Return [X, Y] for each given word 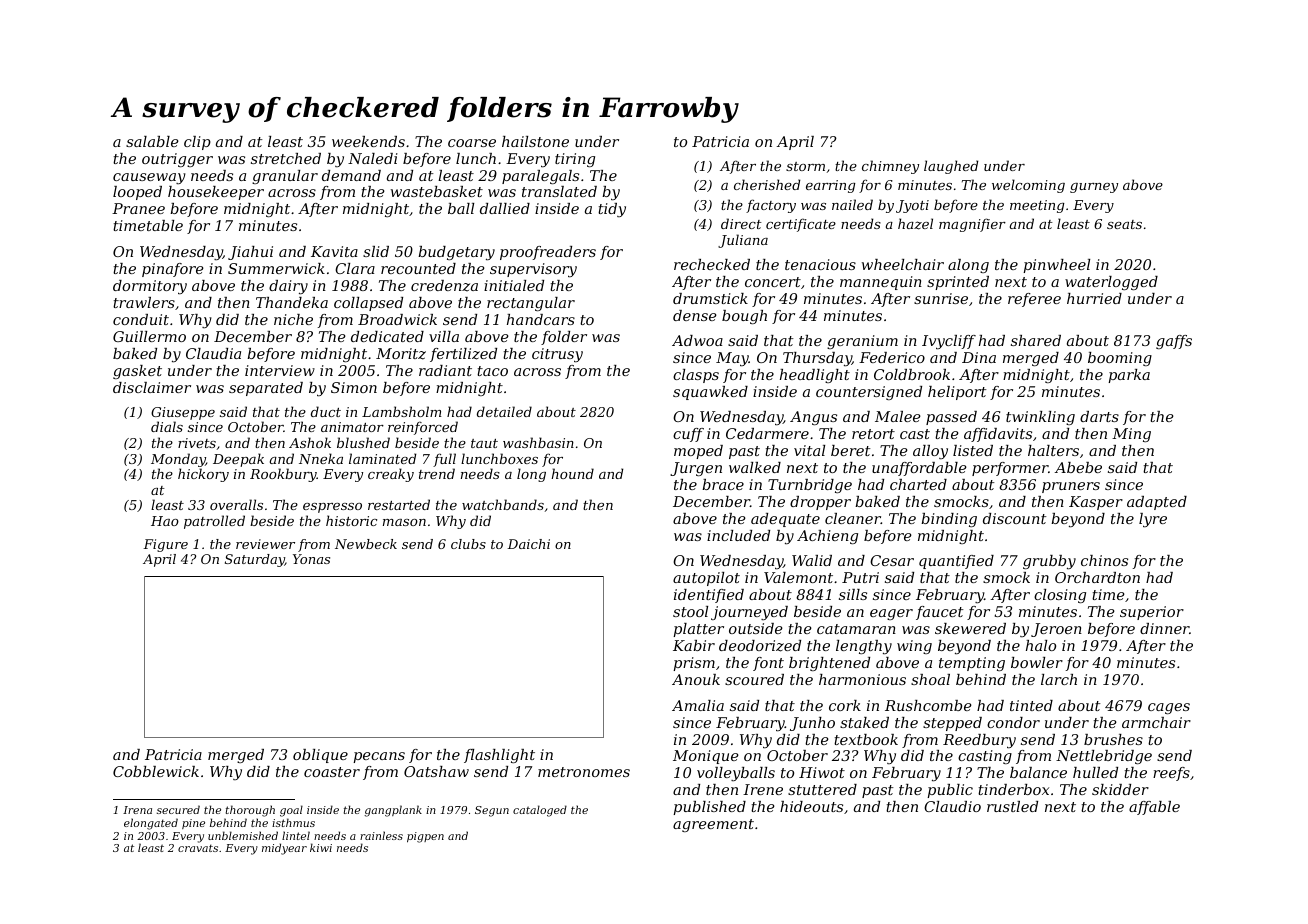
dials [167, 426]
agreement [713, 825]
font [768, 664]
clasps [696, 376]
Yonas [311, 559]
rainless [381, 835]
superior [1152, 613]
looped [137, 193]
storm [805, 166]
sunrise [941, 298]
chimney [890, 167]
